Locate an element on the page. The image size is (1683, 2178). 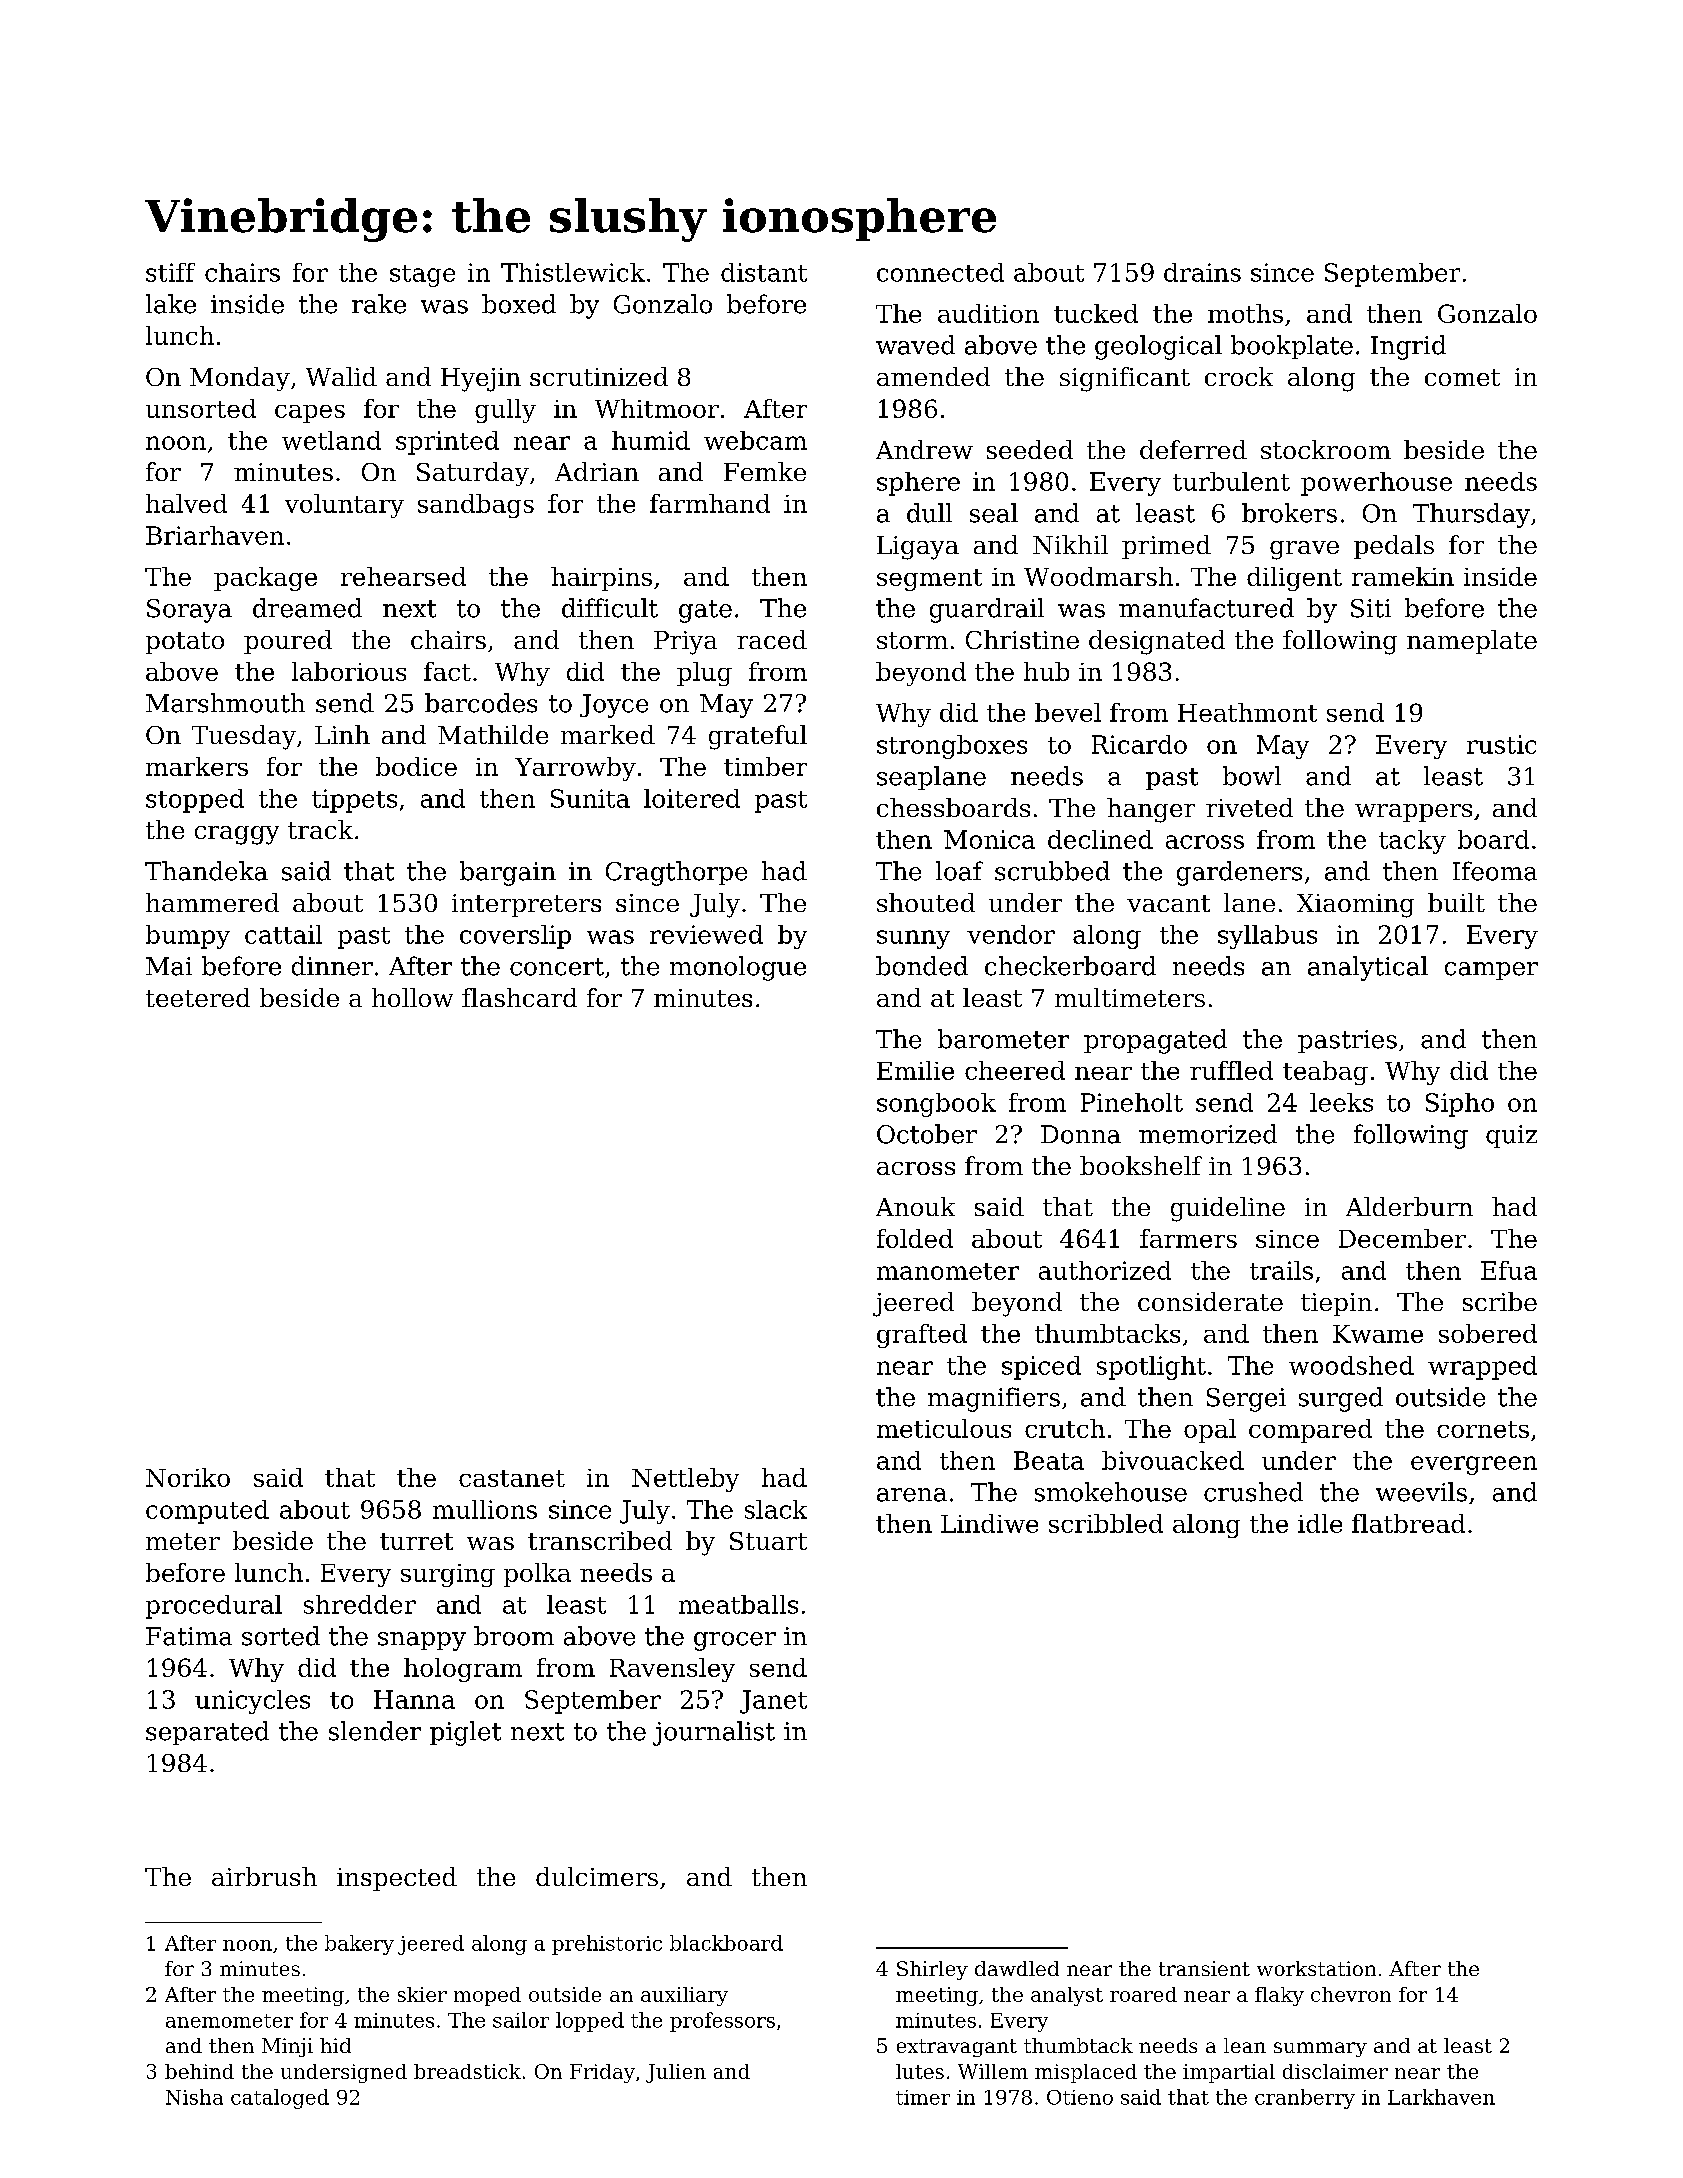
teetered is located at coordinates (198, 997).
